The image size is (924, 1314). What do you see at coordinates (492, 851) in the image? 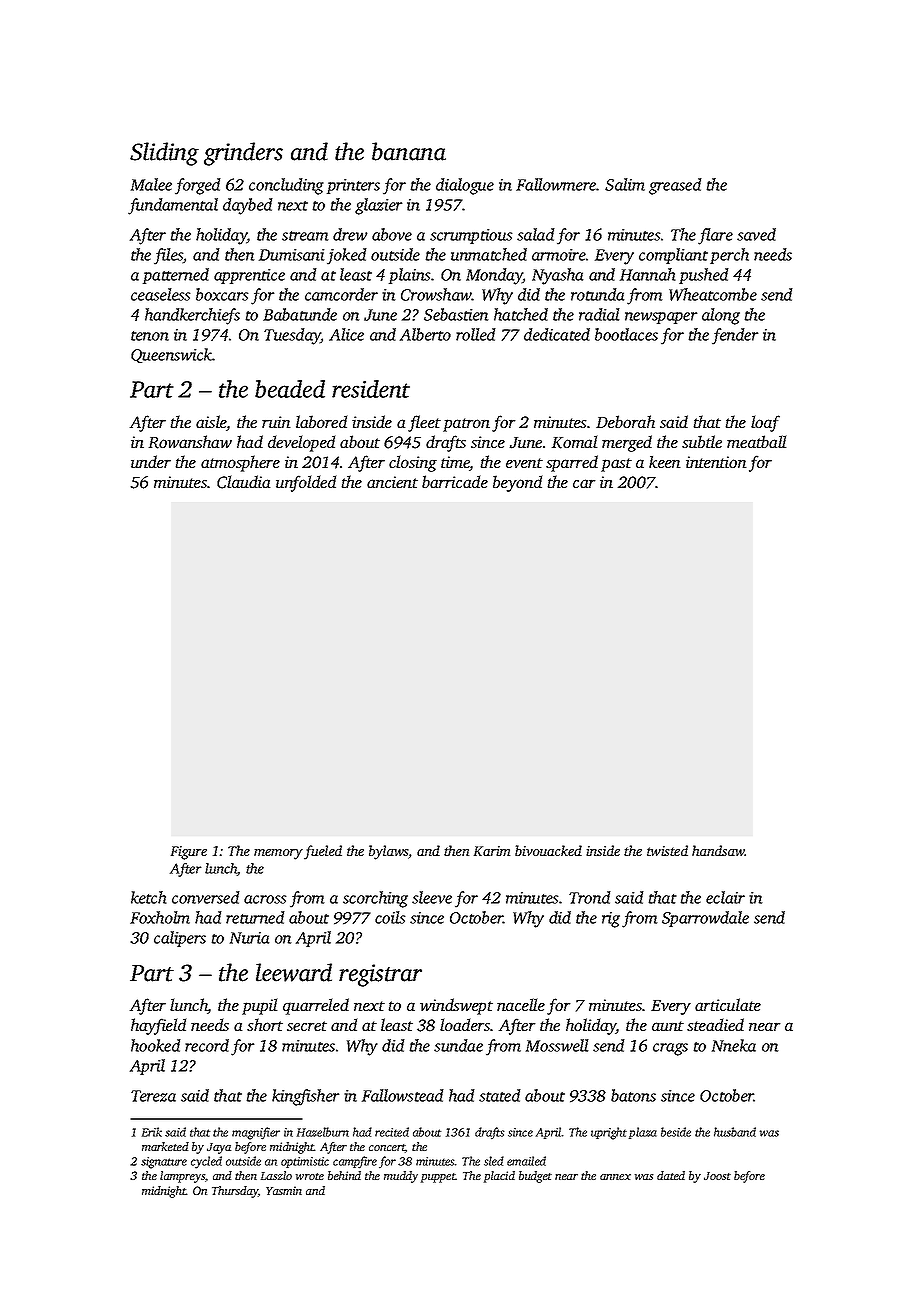
I see `Karim` at bounding box center [492, 851].
